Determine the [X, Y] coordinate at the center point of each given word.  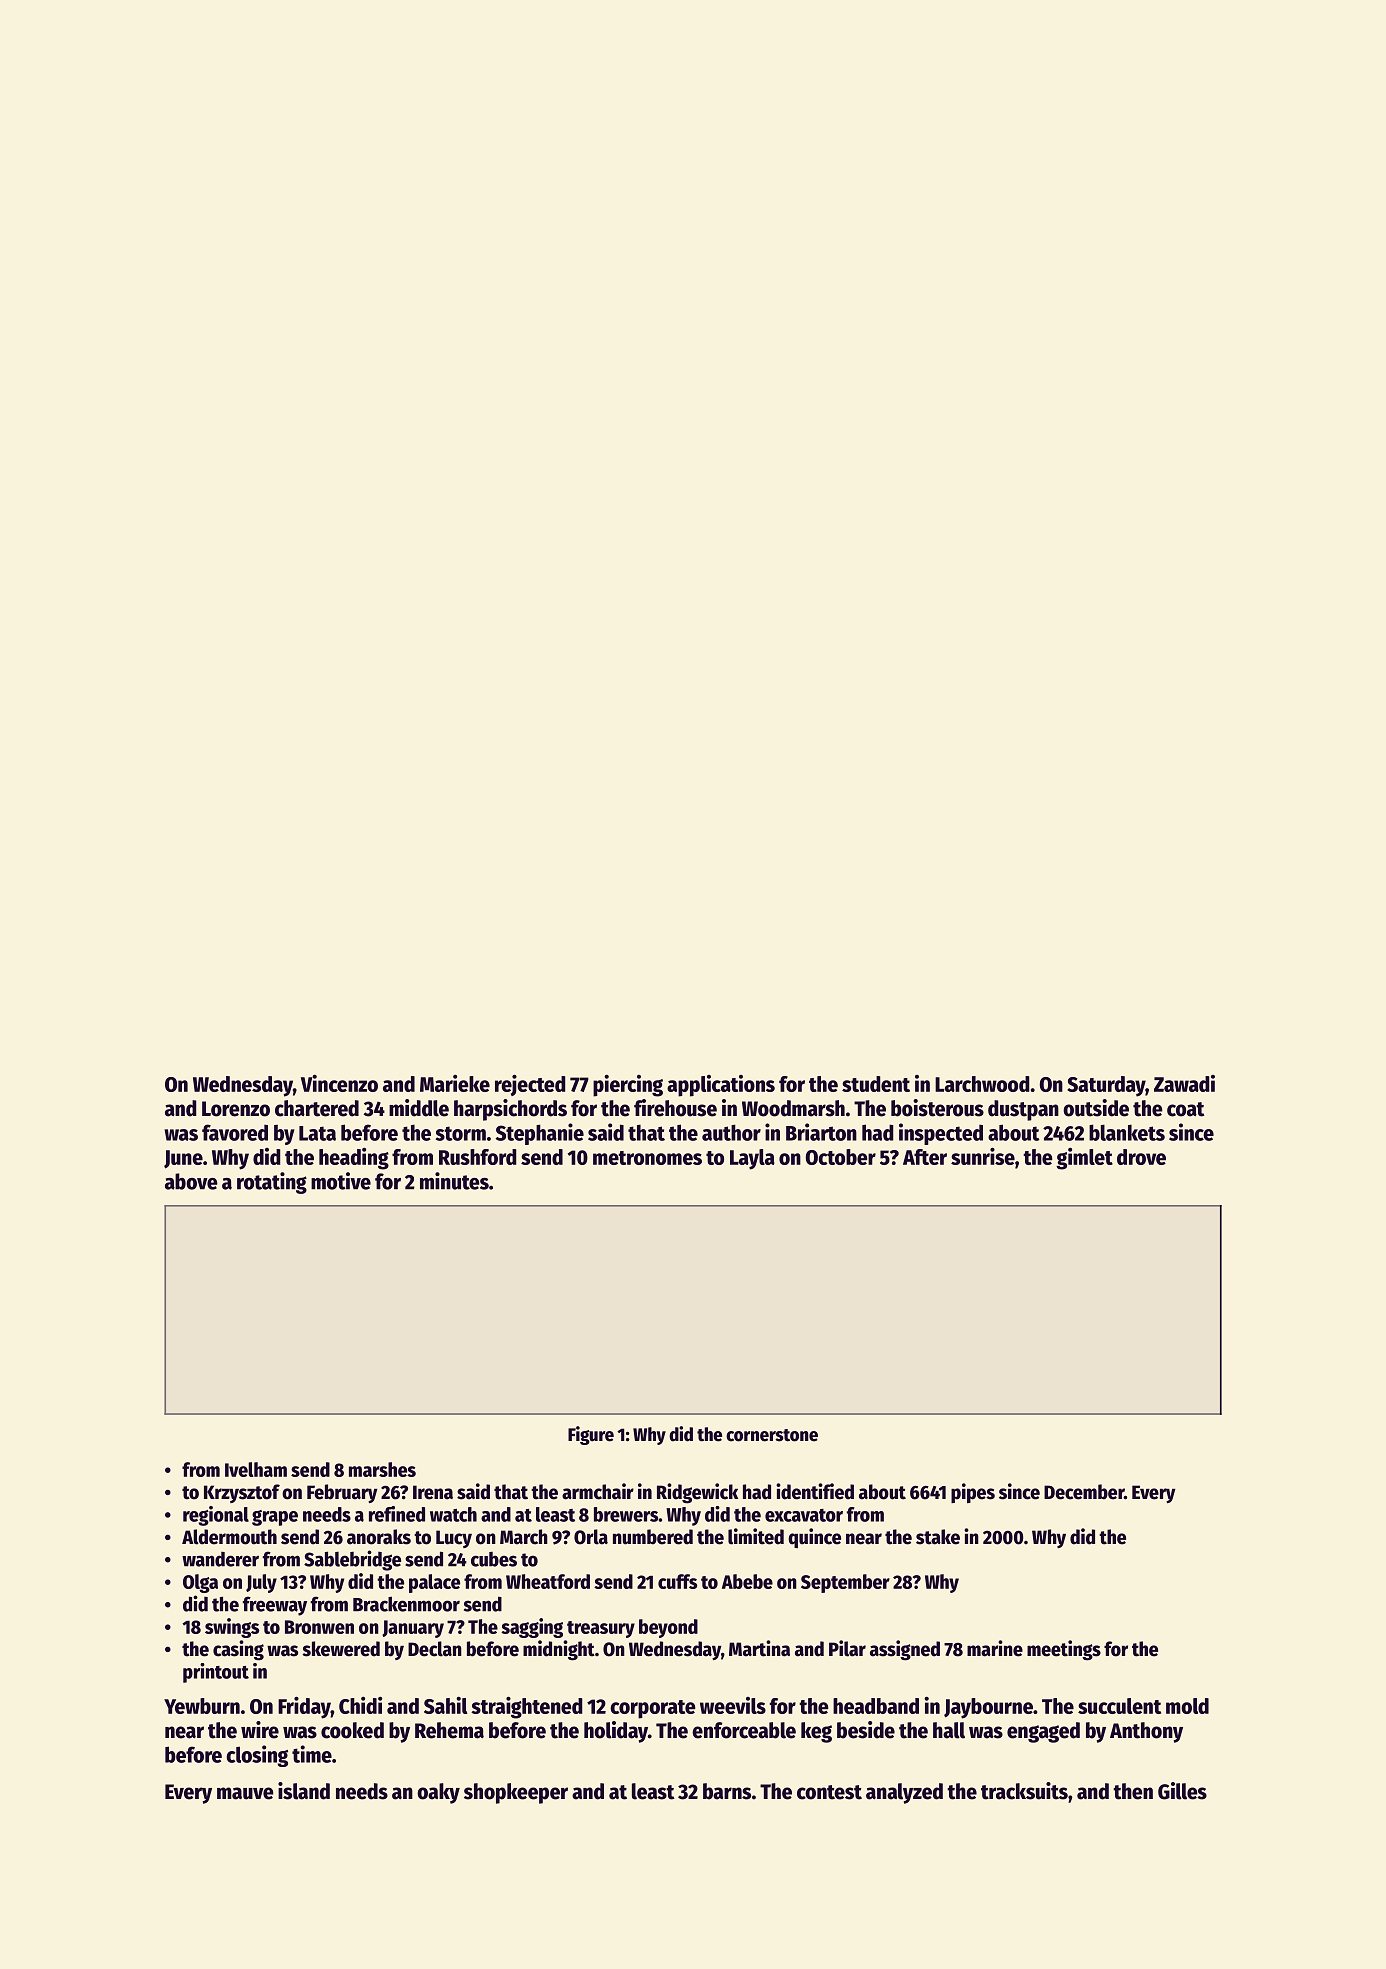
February [342, 1493]
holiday [616, 1732]
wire [260, 1730]
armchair [598, 1491]
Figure [591, 1435]
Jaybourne [988, 1708]
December [1084, 1492]
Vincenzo [339, 1083]
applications [721, 1086]
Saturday [1106, 1086]
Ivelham [256, 1469]
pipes [973, 1493]
